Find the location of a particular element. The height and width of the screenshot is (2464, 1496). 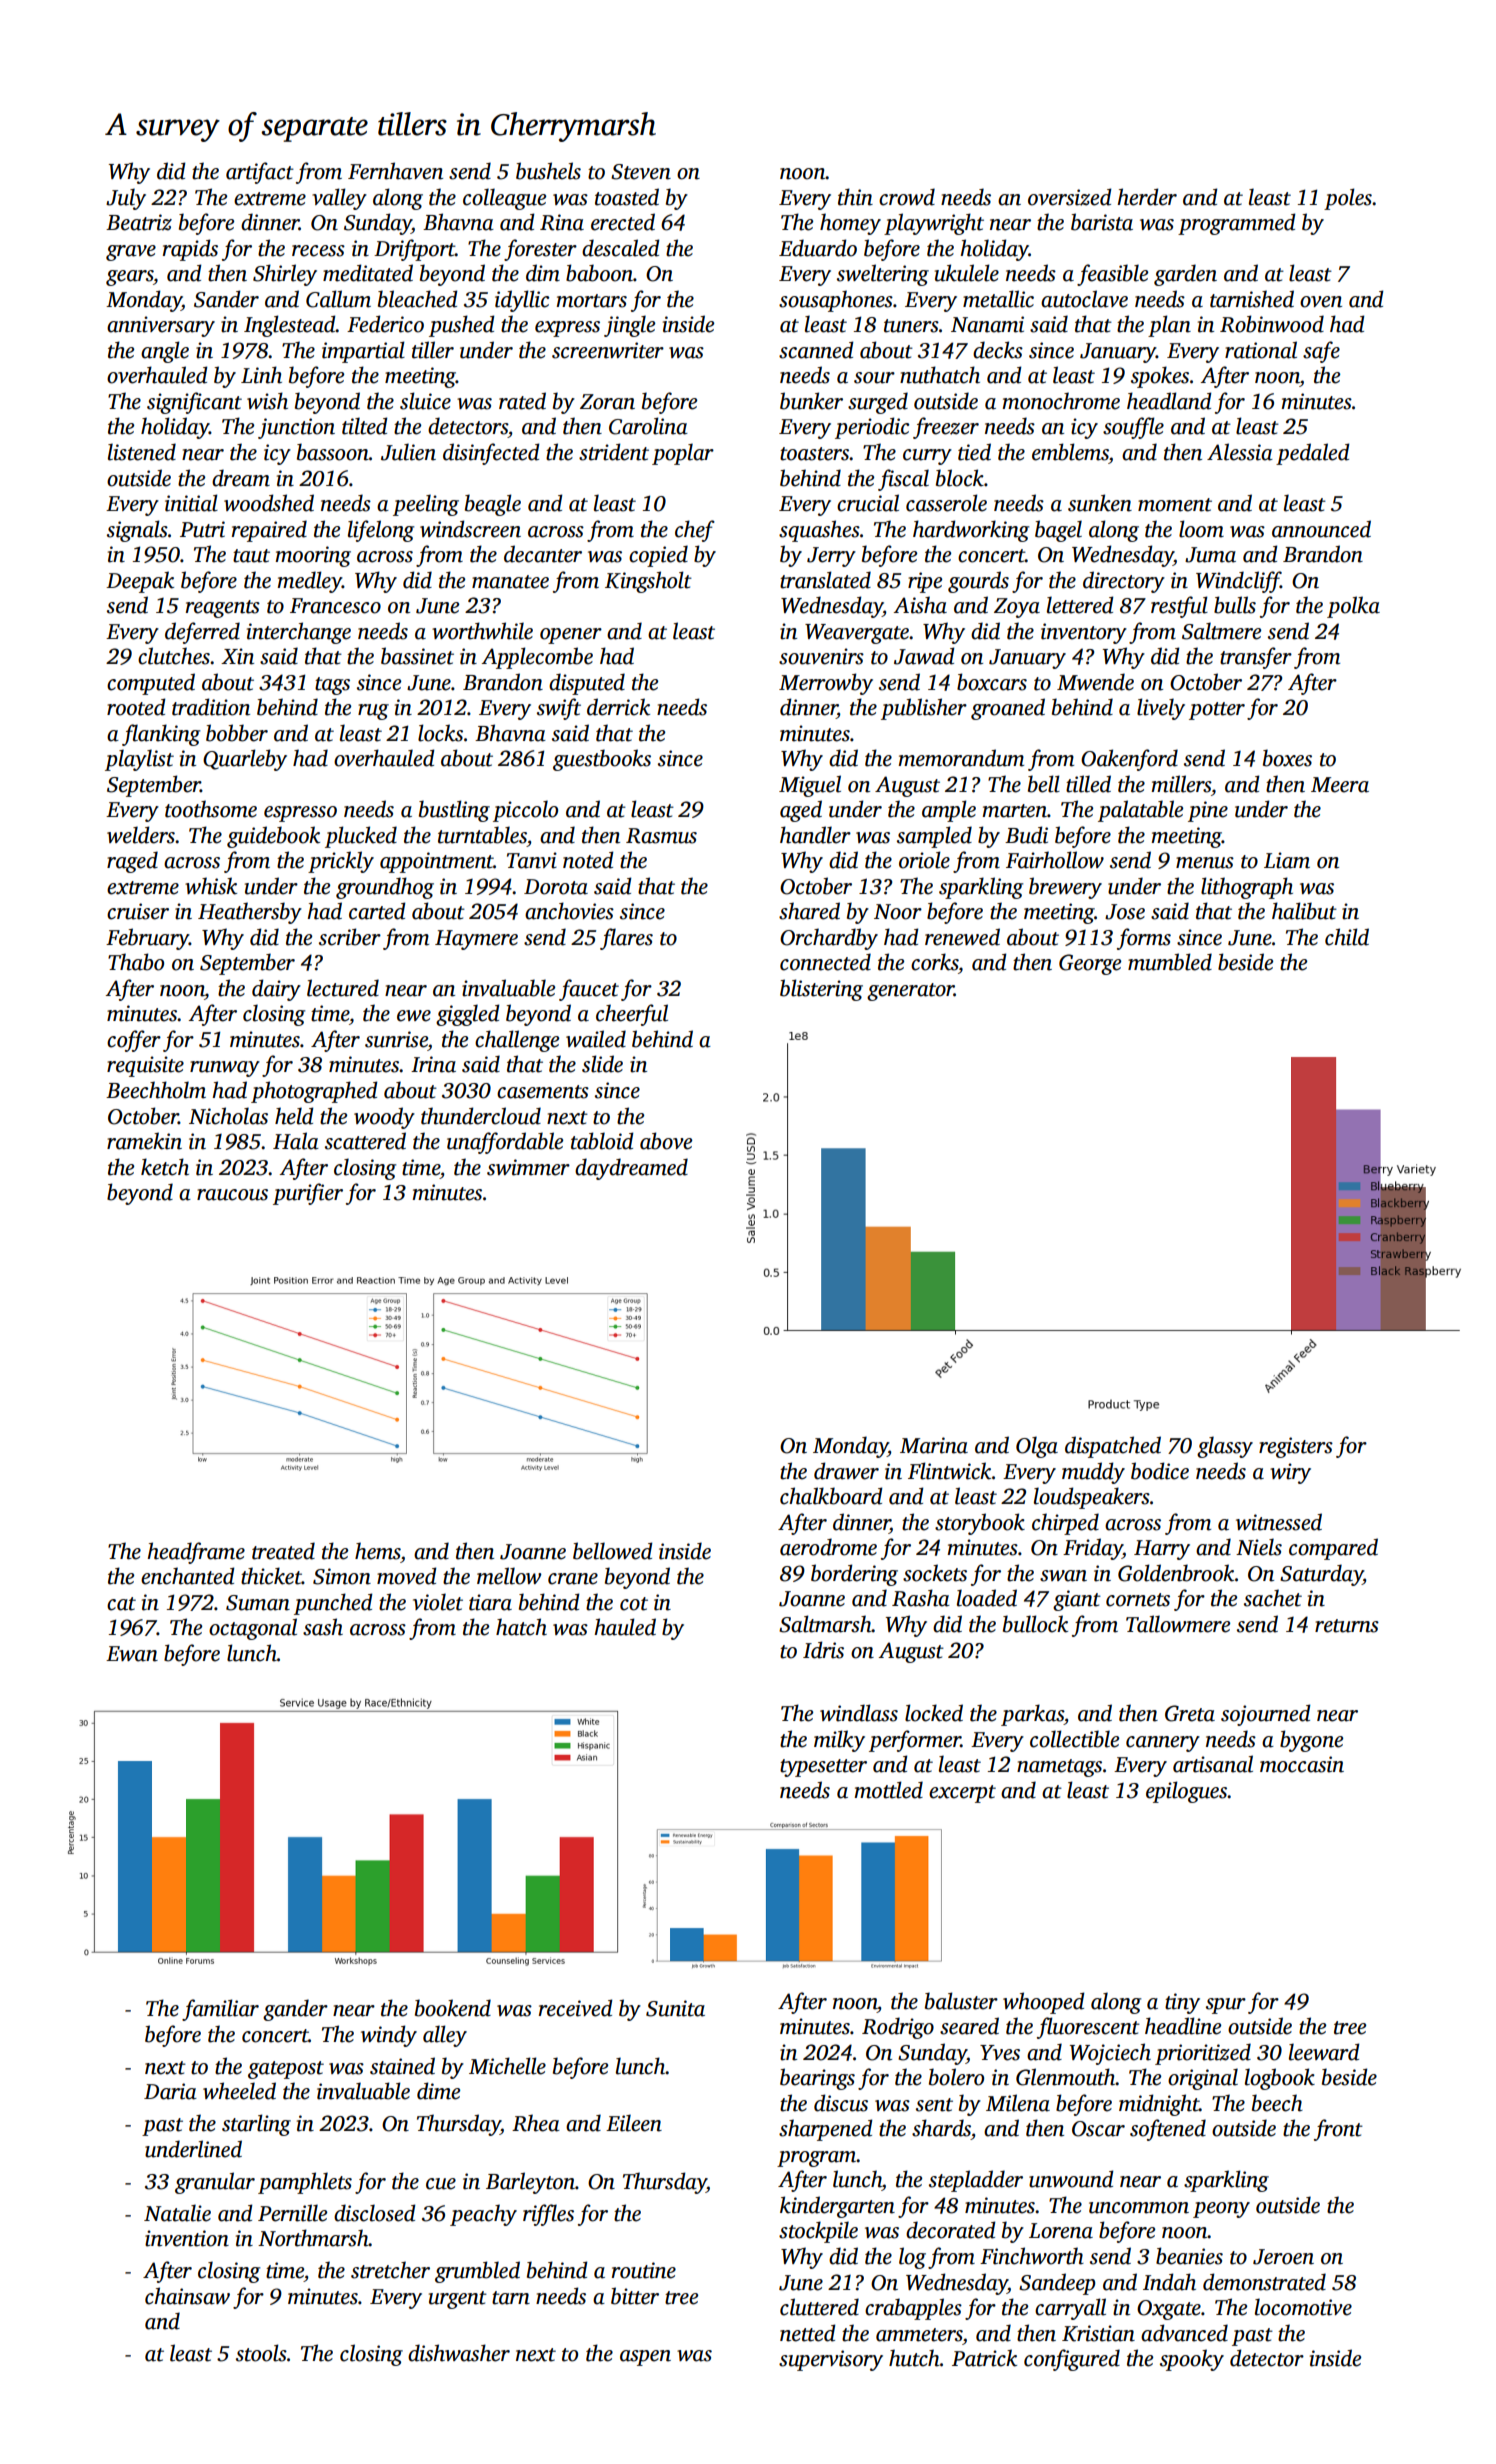

cot is located at coordinates (634, 1604).
